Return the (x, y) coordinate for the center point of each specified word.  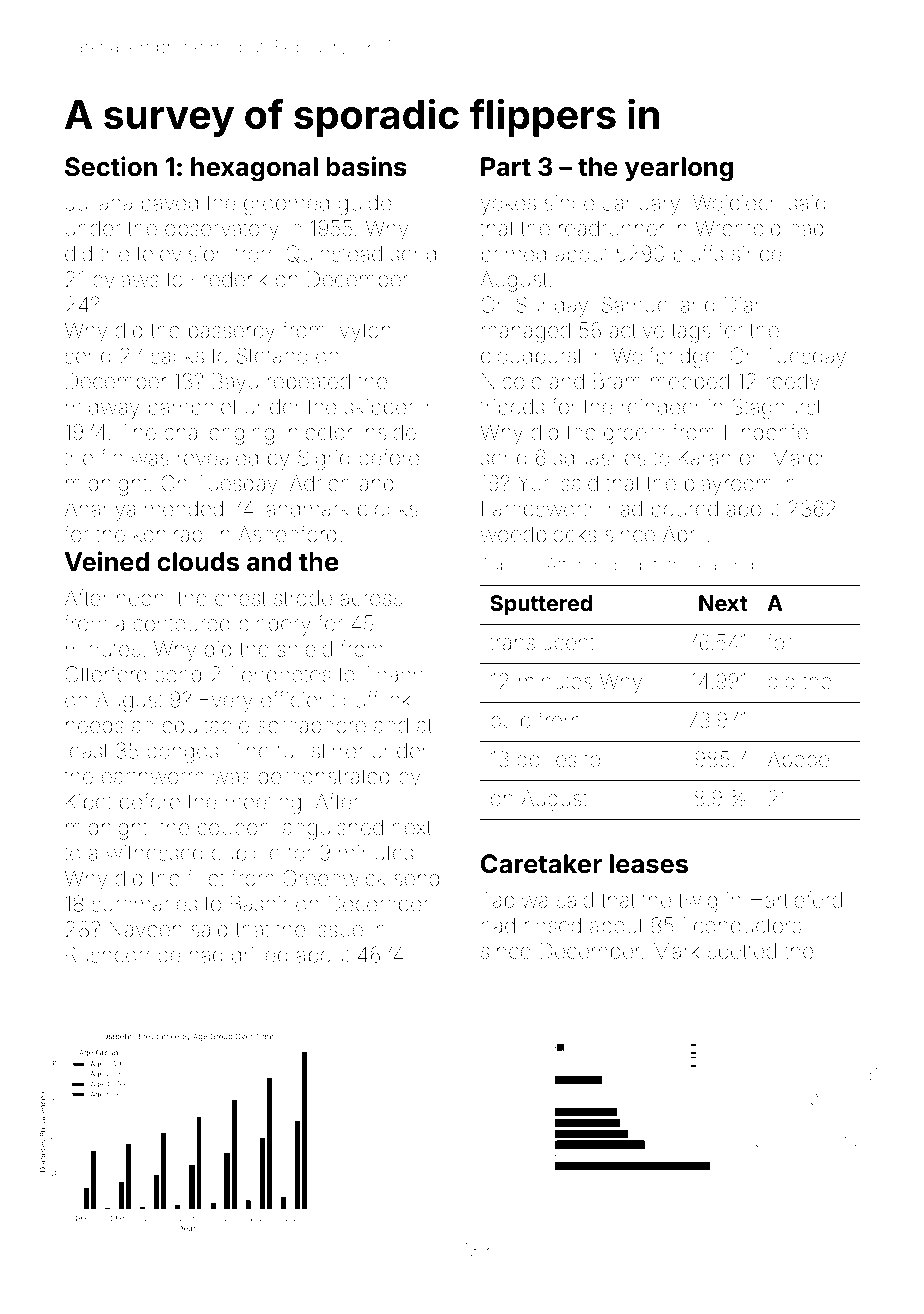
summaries (144, 904)
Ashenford (287, 533)
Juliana (98, 203)
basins (366, 166)
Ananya (100, 511)
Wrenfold (738, 227)
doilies (547, 759)
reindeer (661, 407)
